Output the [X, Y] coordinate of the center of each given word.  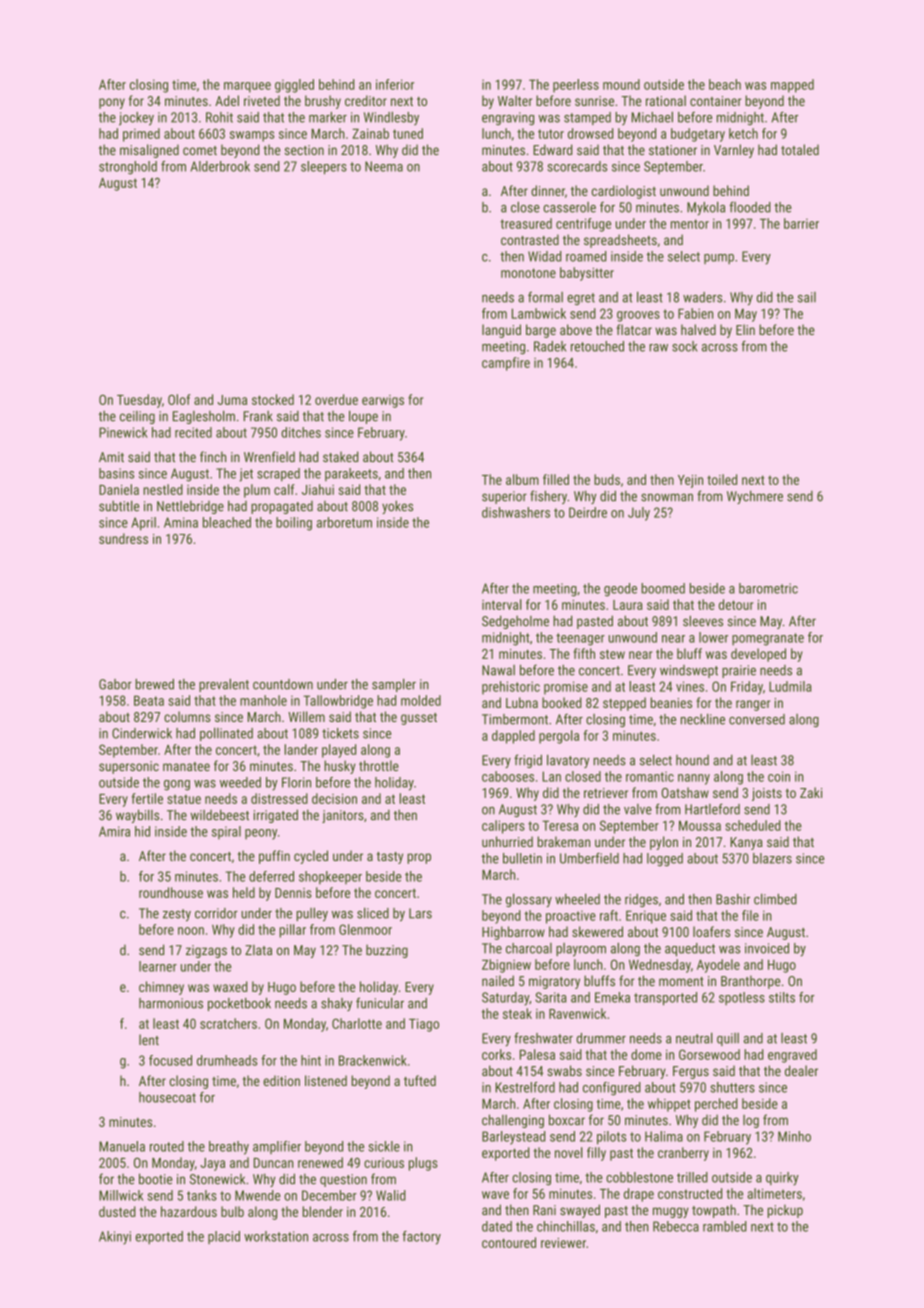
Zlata [258, 950]
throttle [379, 765]
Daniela [119, 489]
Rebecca [676, 1226]
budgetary [698, 135]
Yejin [690, 481]
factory [421, 1238]
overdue [336, 399]
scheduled [753, 825]
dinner [548, 190]
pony [112, 103]
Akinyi [115, 1238]
